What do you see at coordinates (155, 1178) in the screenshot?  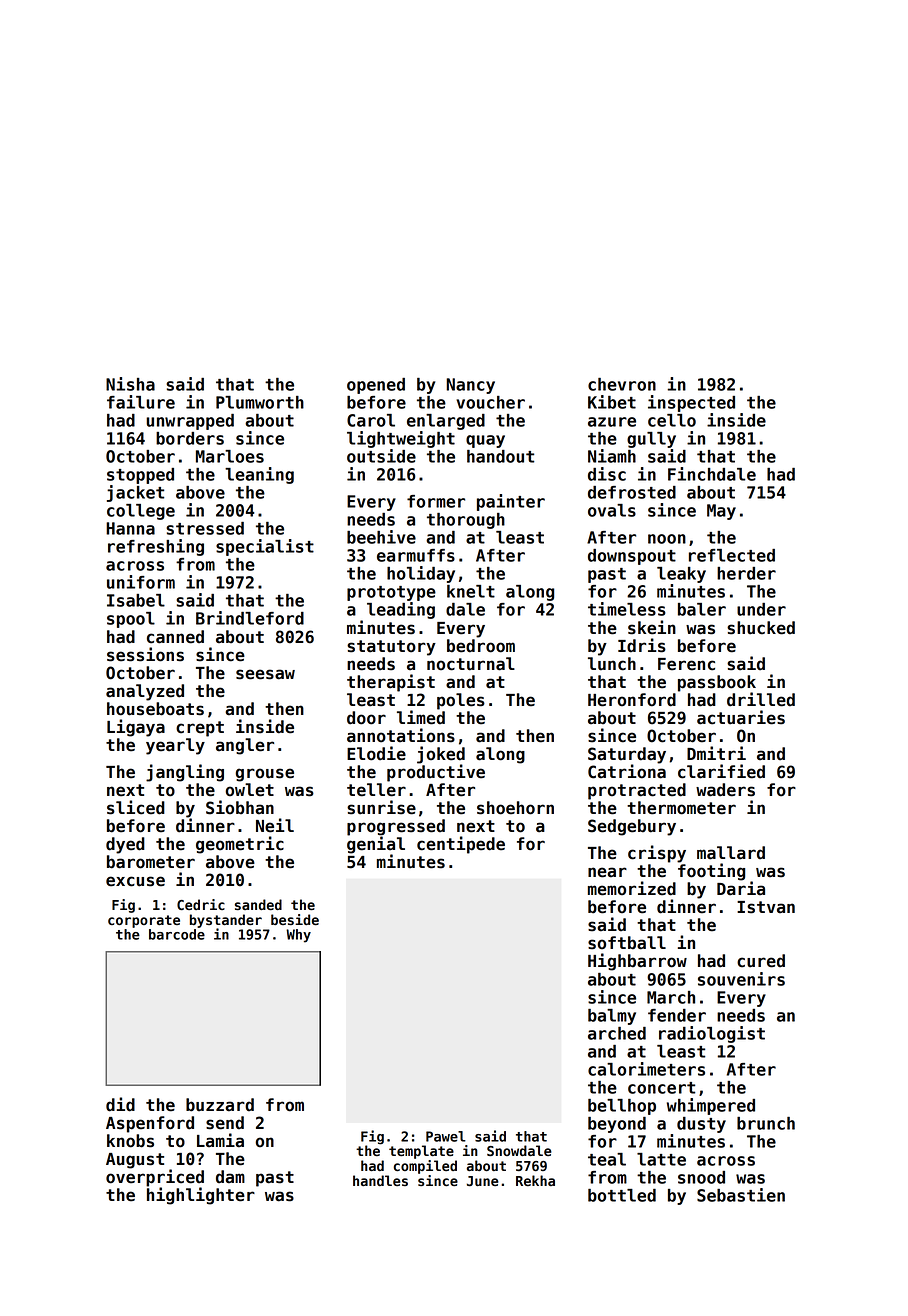 I see `overpriced` at bounding box center [155, 1178].
